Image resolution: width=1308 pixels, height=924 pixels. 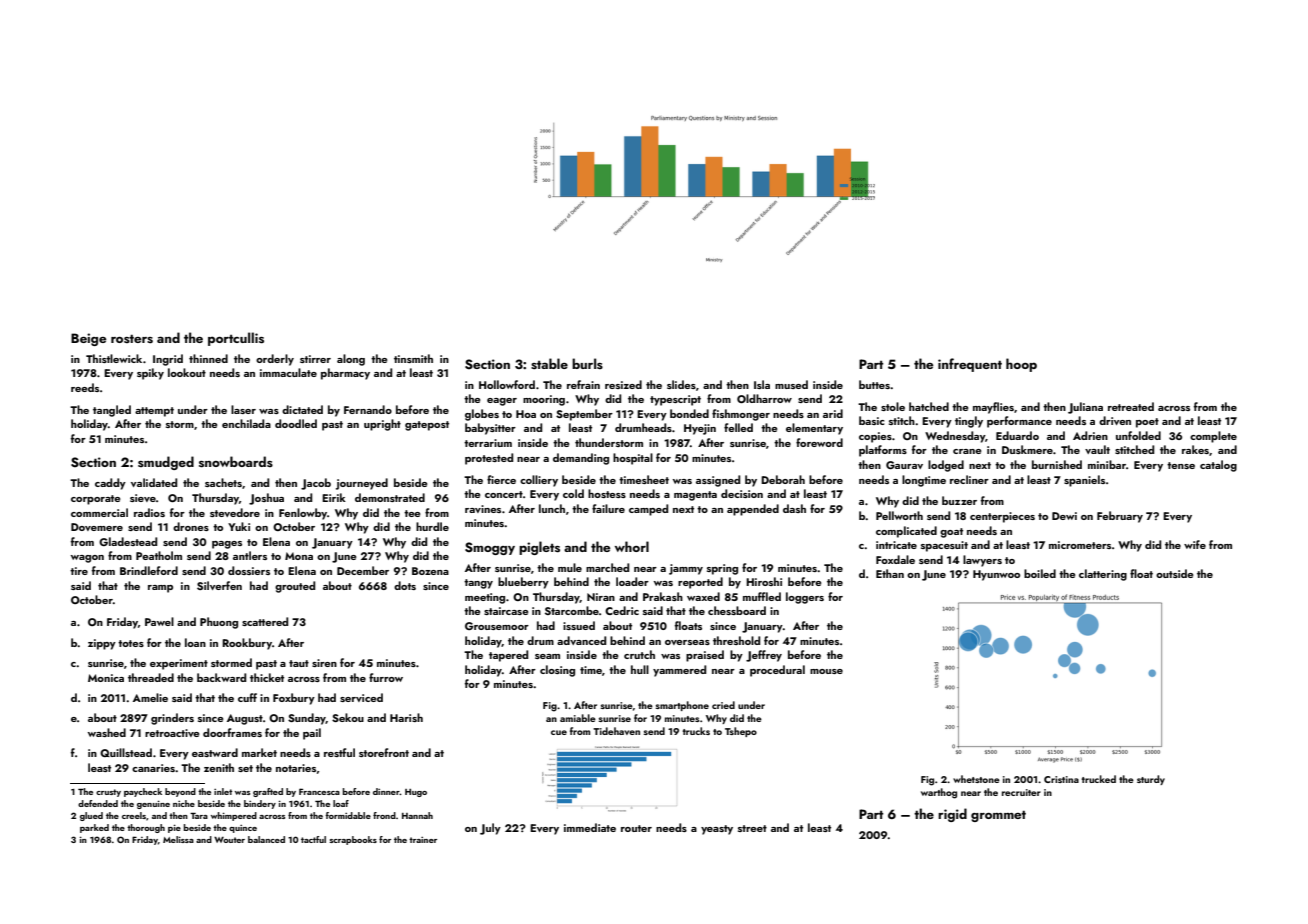 What do you see at coordinates (976, 779) in the page?
I see `whetstone` at bounding box center [976, 779].
